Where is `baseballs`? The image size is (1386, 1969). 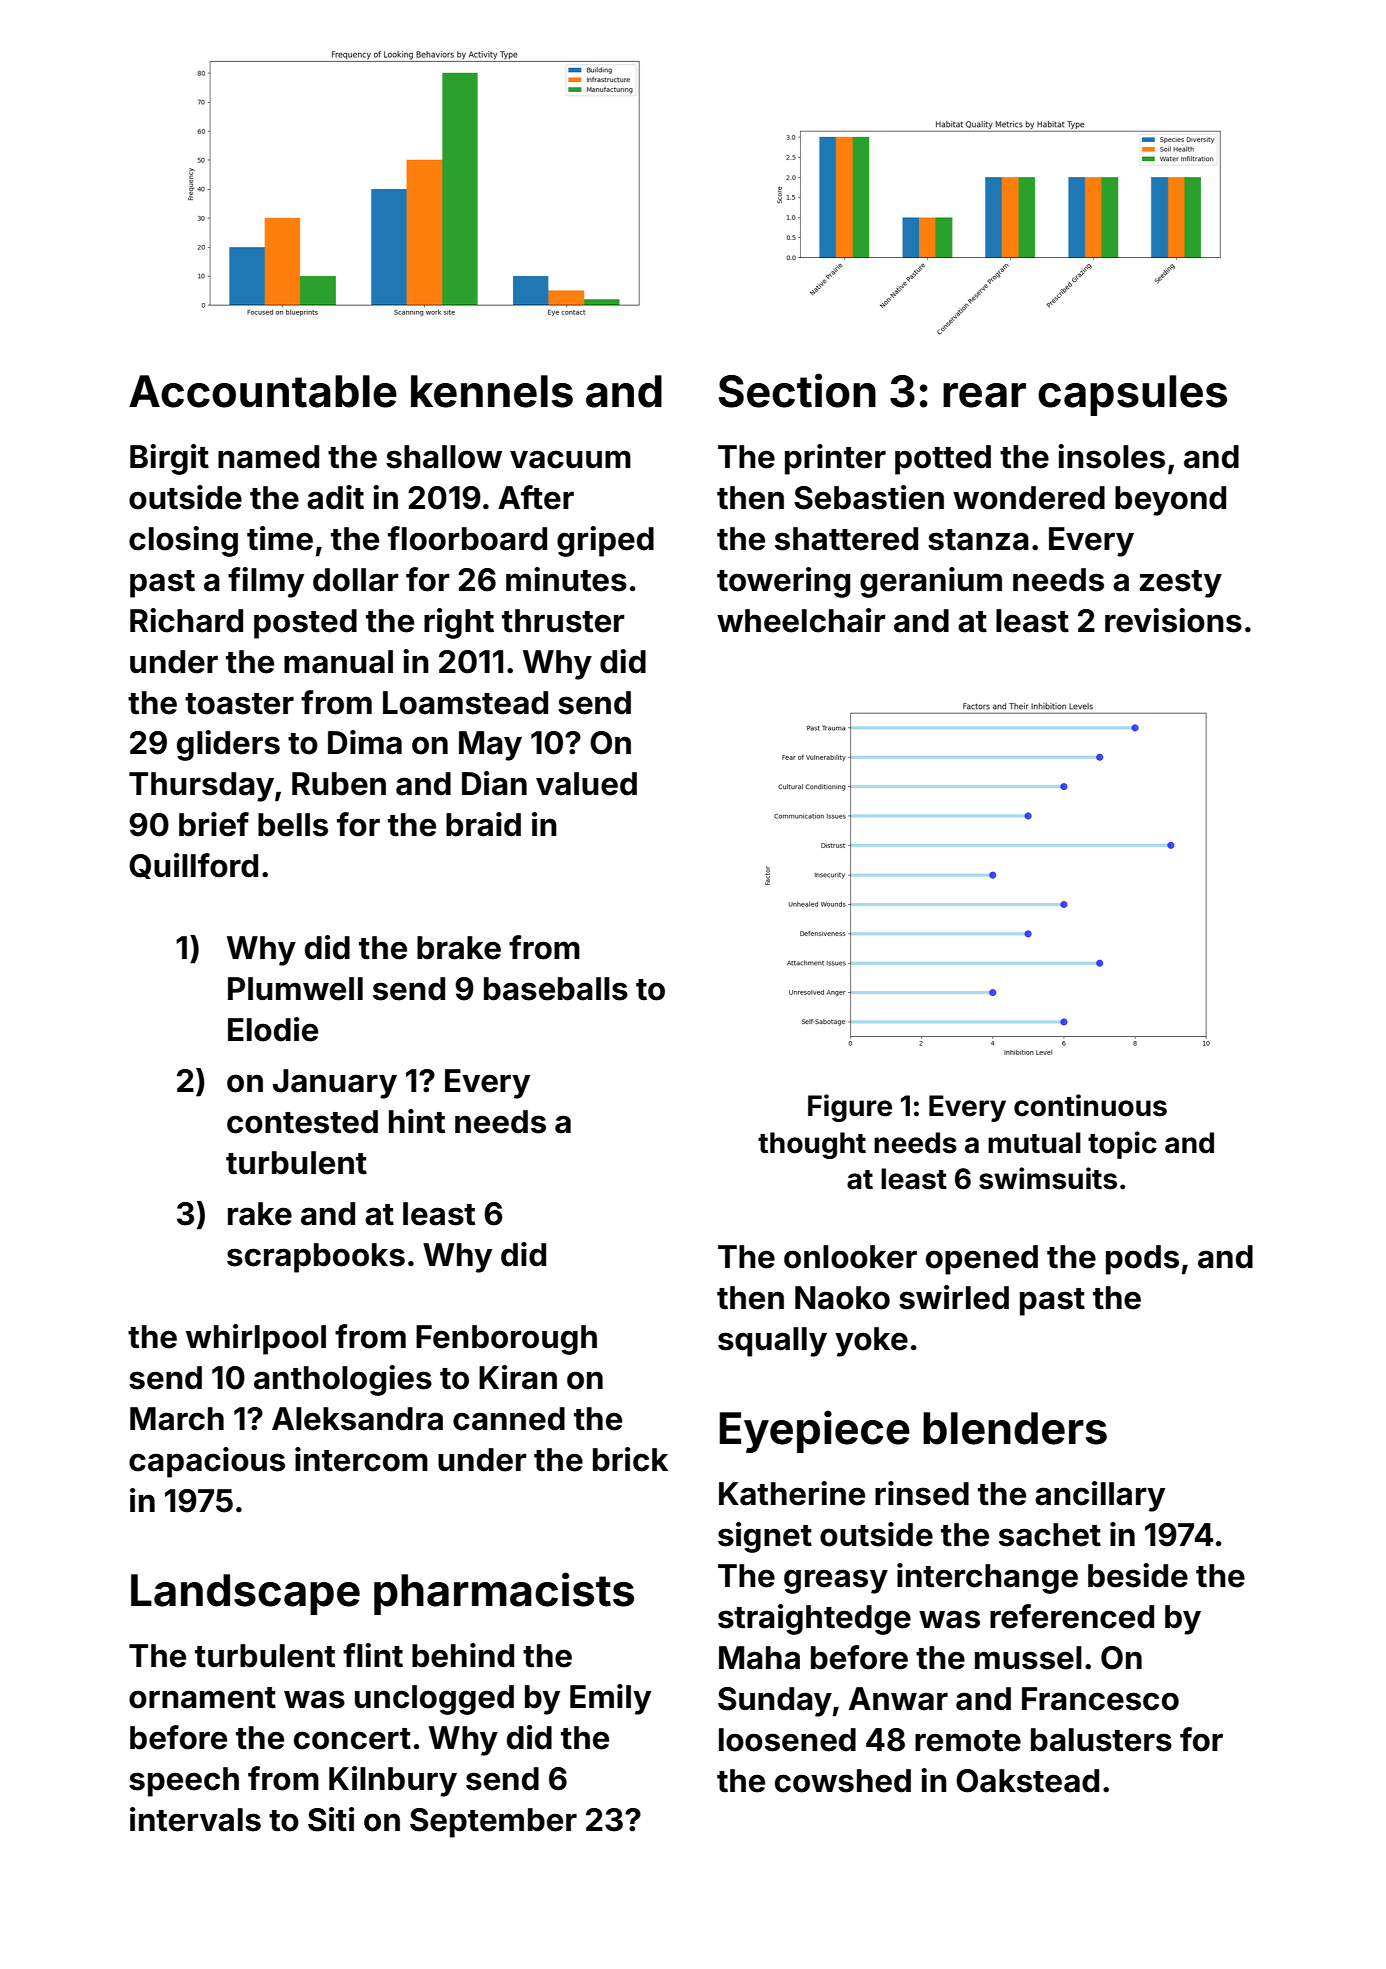 baseballs is located at coordinates (556, 989).
